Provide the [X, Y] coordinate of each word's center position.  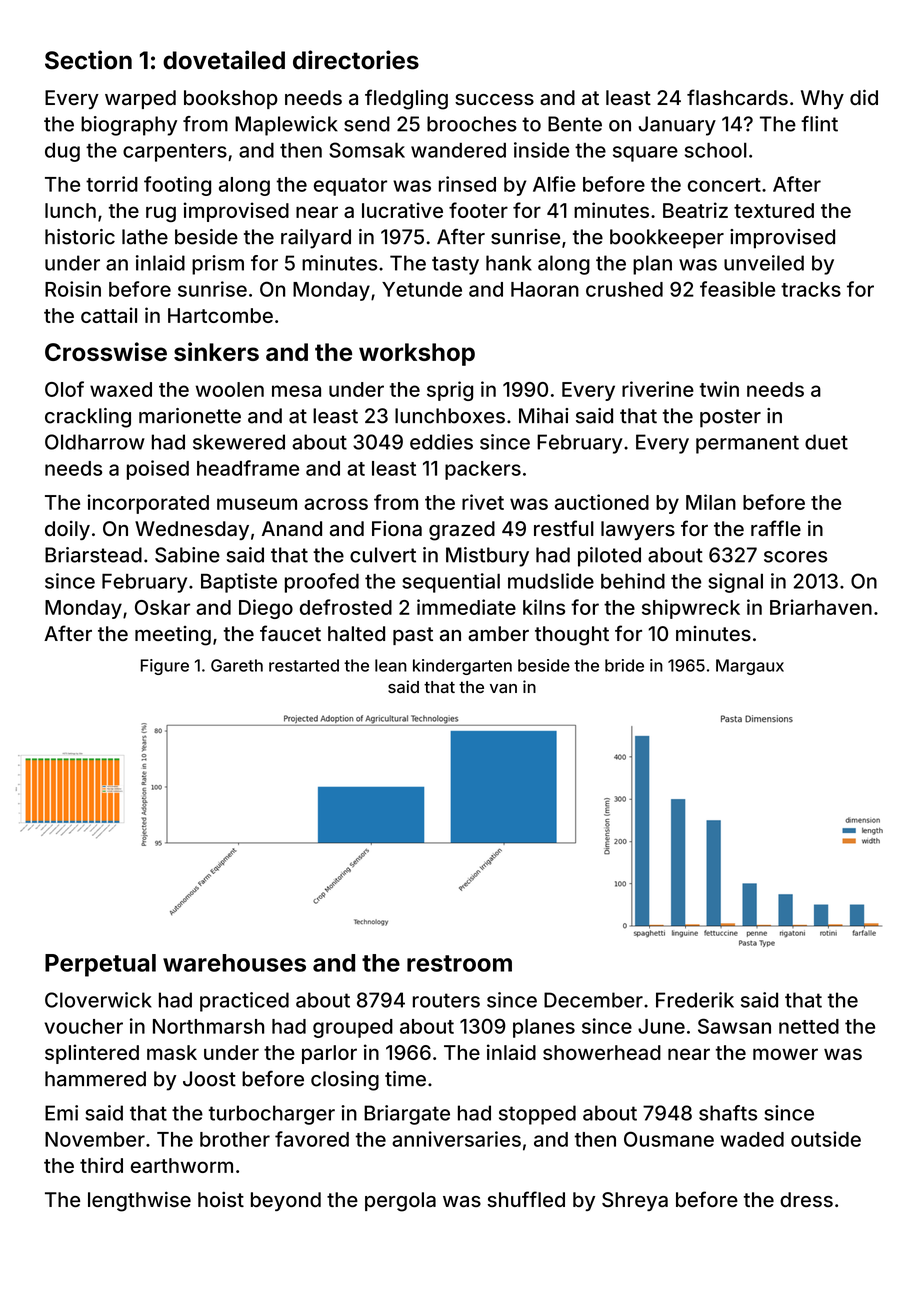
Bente [575, 124]
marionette [190, 416]
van [503, 688]
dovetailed [224, 60]
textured [774, 210]
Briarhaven [821, 607]
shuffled [526, 1199]
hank [509, 263]
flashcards [737, 97]
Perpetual [100, 965]
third [101, 1165]
